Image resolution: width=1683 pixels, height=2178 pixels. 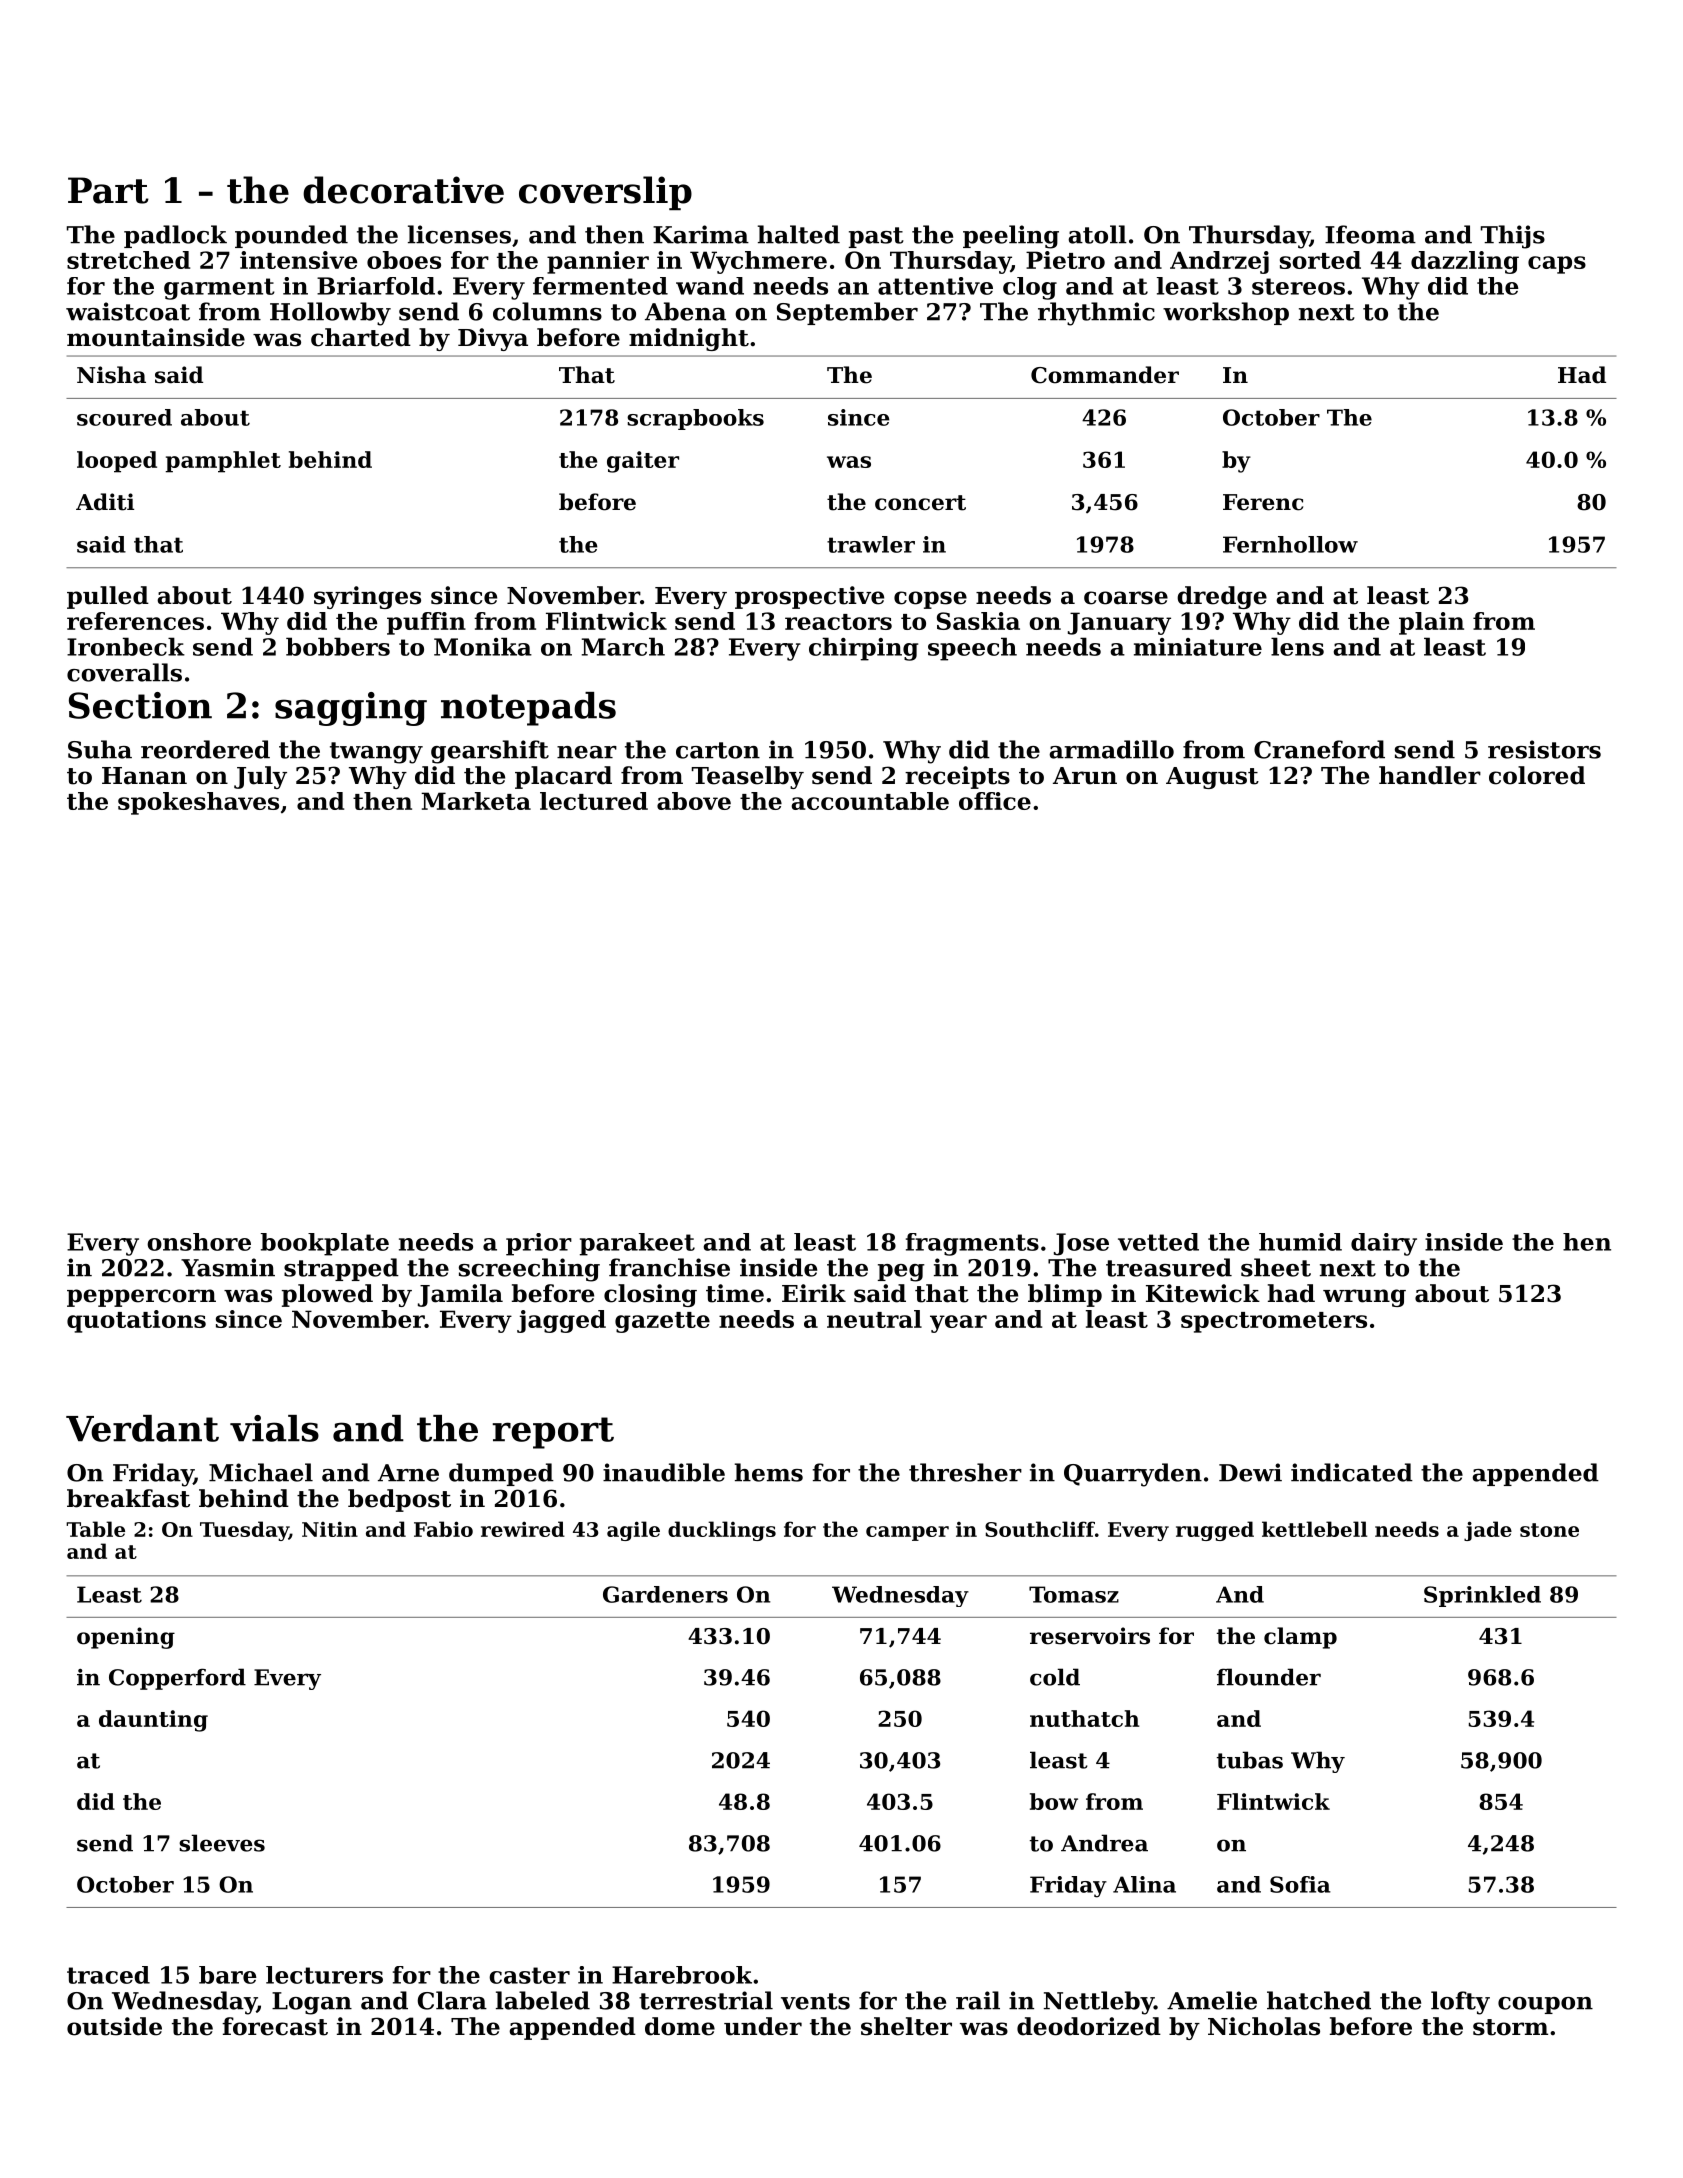 I want to click on ducklings, so click(x=722, y=1531).
